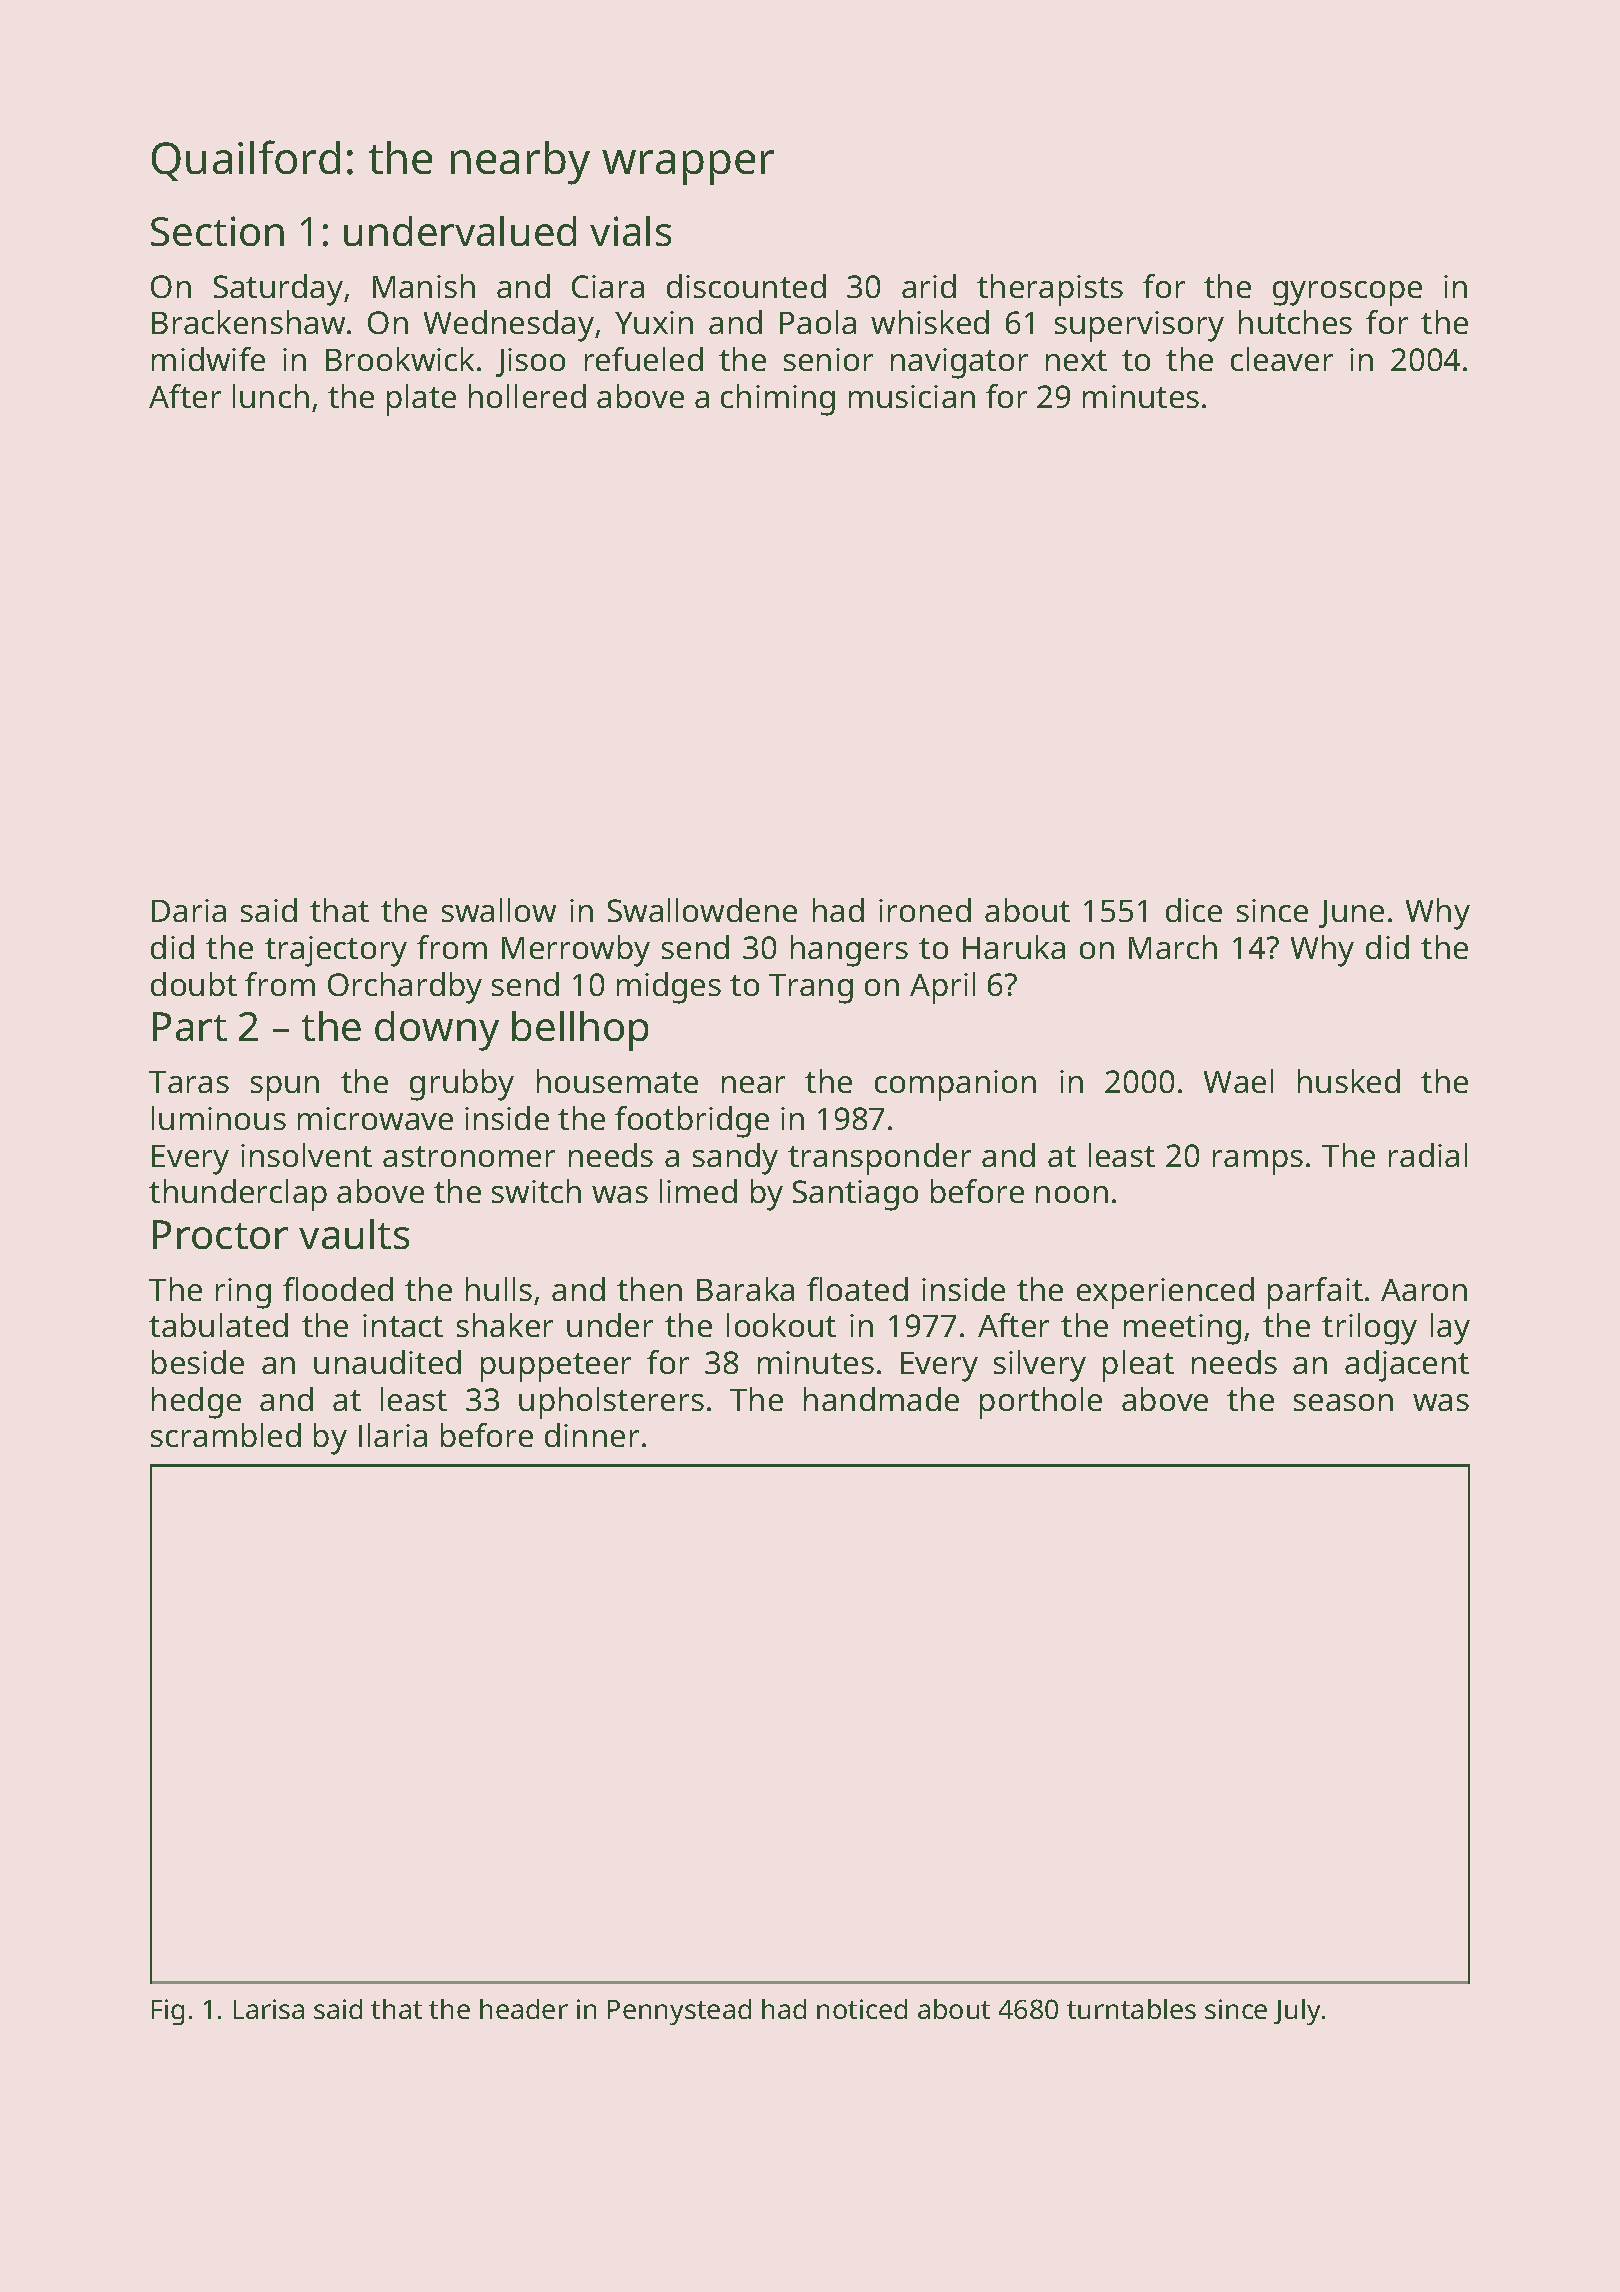 This document has width=1620, height=2292. Describe the element at coordinates (217, 231) in the document. I see `Section` at that location.
